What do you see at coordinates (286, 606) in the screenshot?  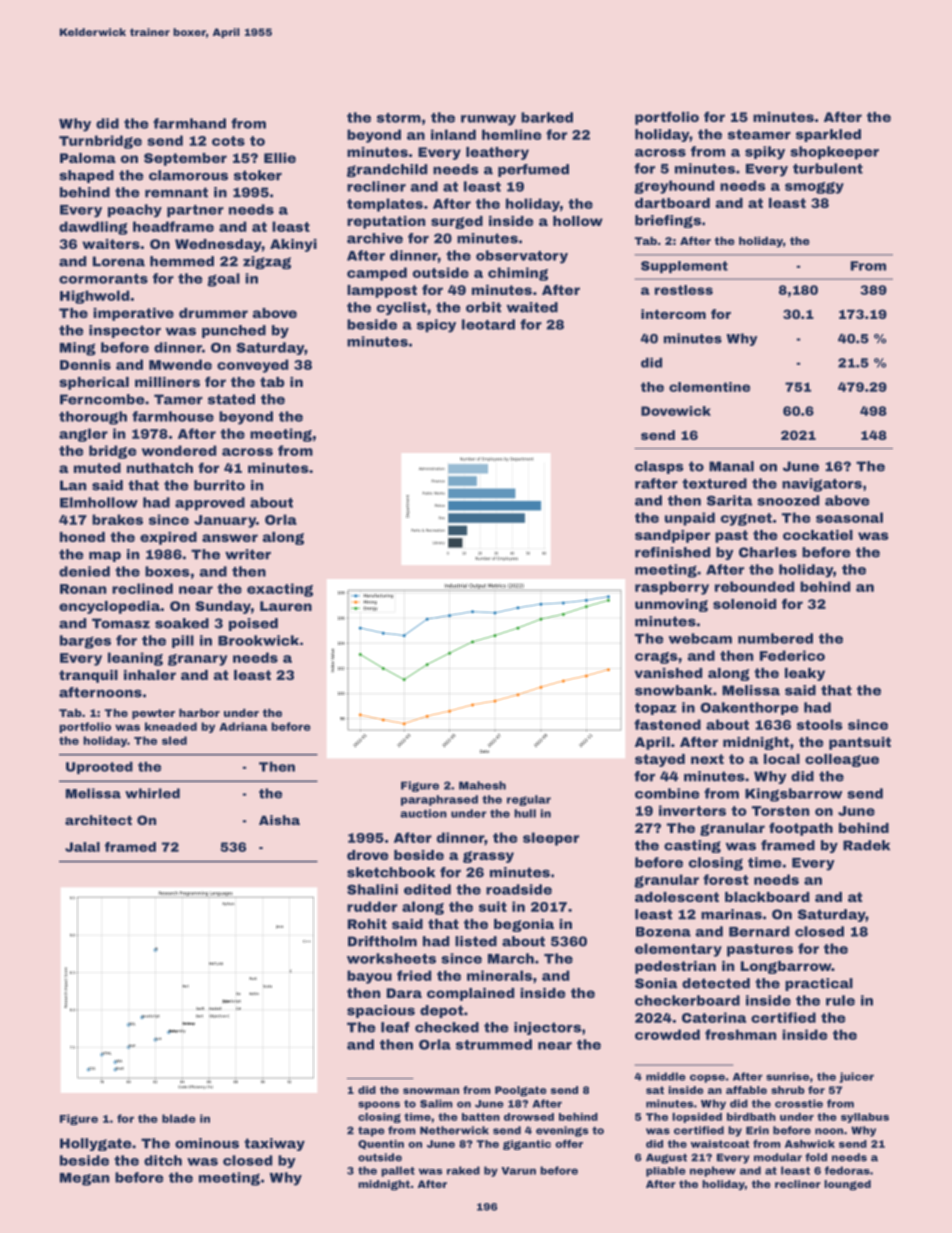 I see `Lauren` at bounding box center [286, 606].
